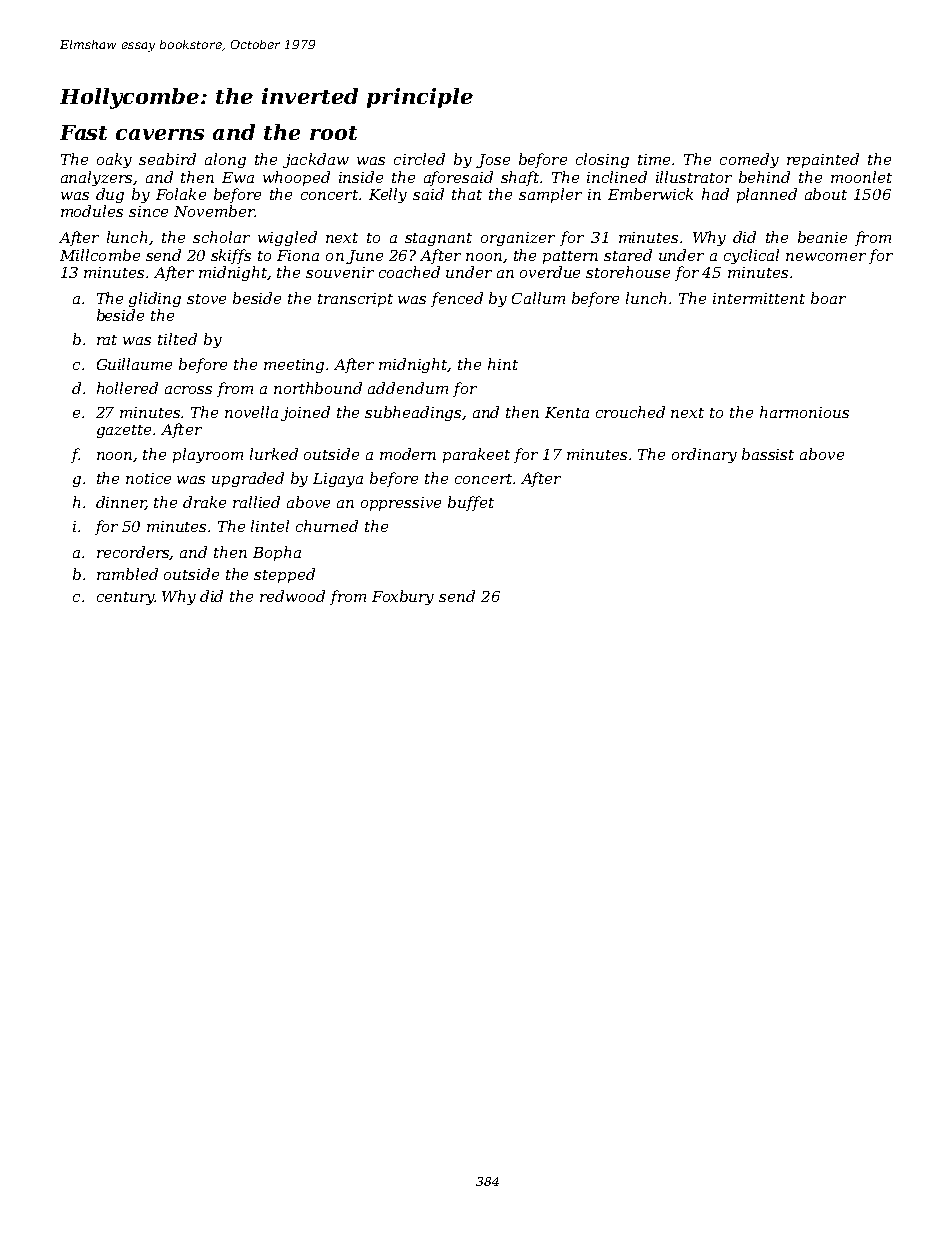 Image resolution: width=952 pixels, height=1233 pixels. Describe the element at coordinates (630, 412) in the document. I see `crouched` at that location.
